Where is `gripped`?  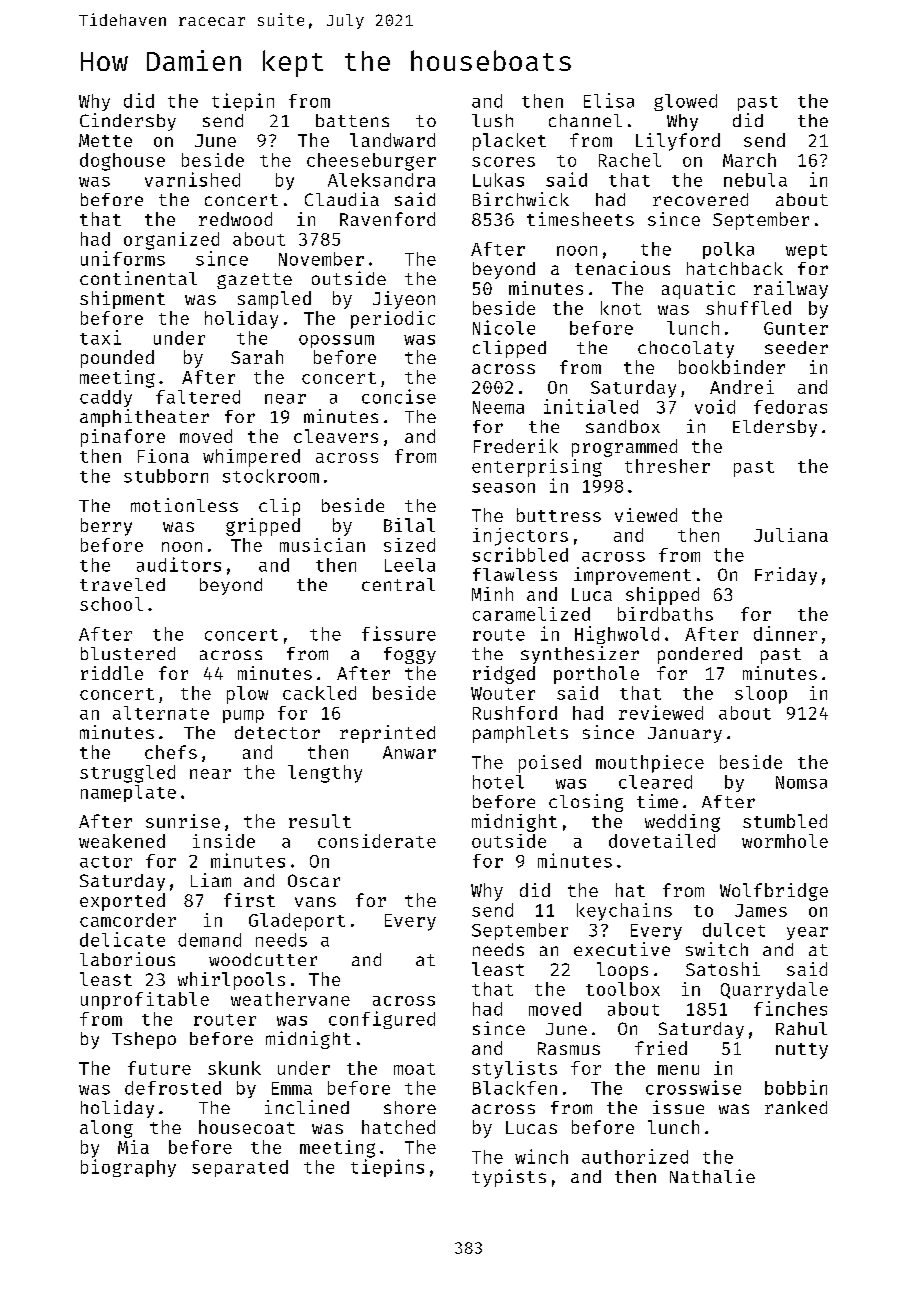 gripped is located at coordinates (263, 527).
